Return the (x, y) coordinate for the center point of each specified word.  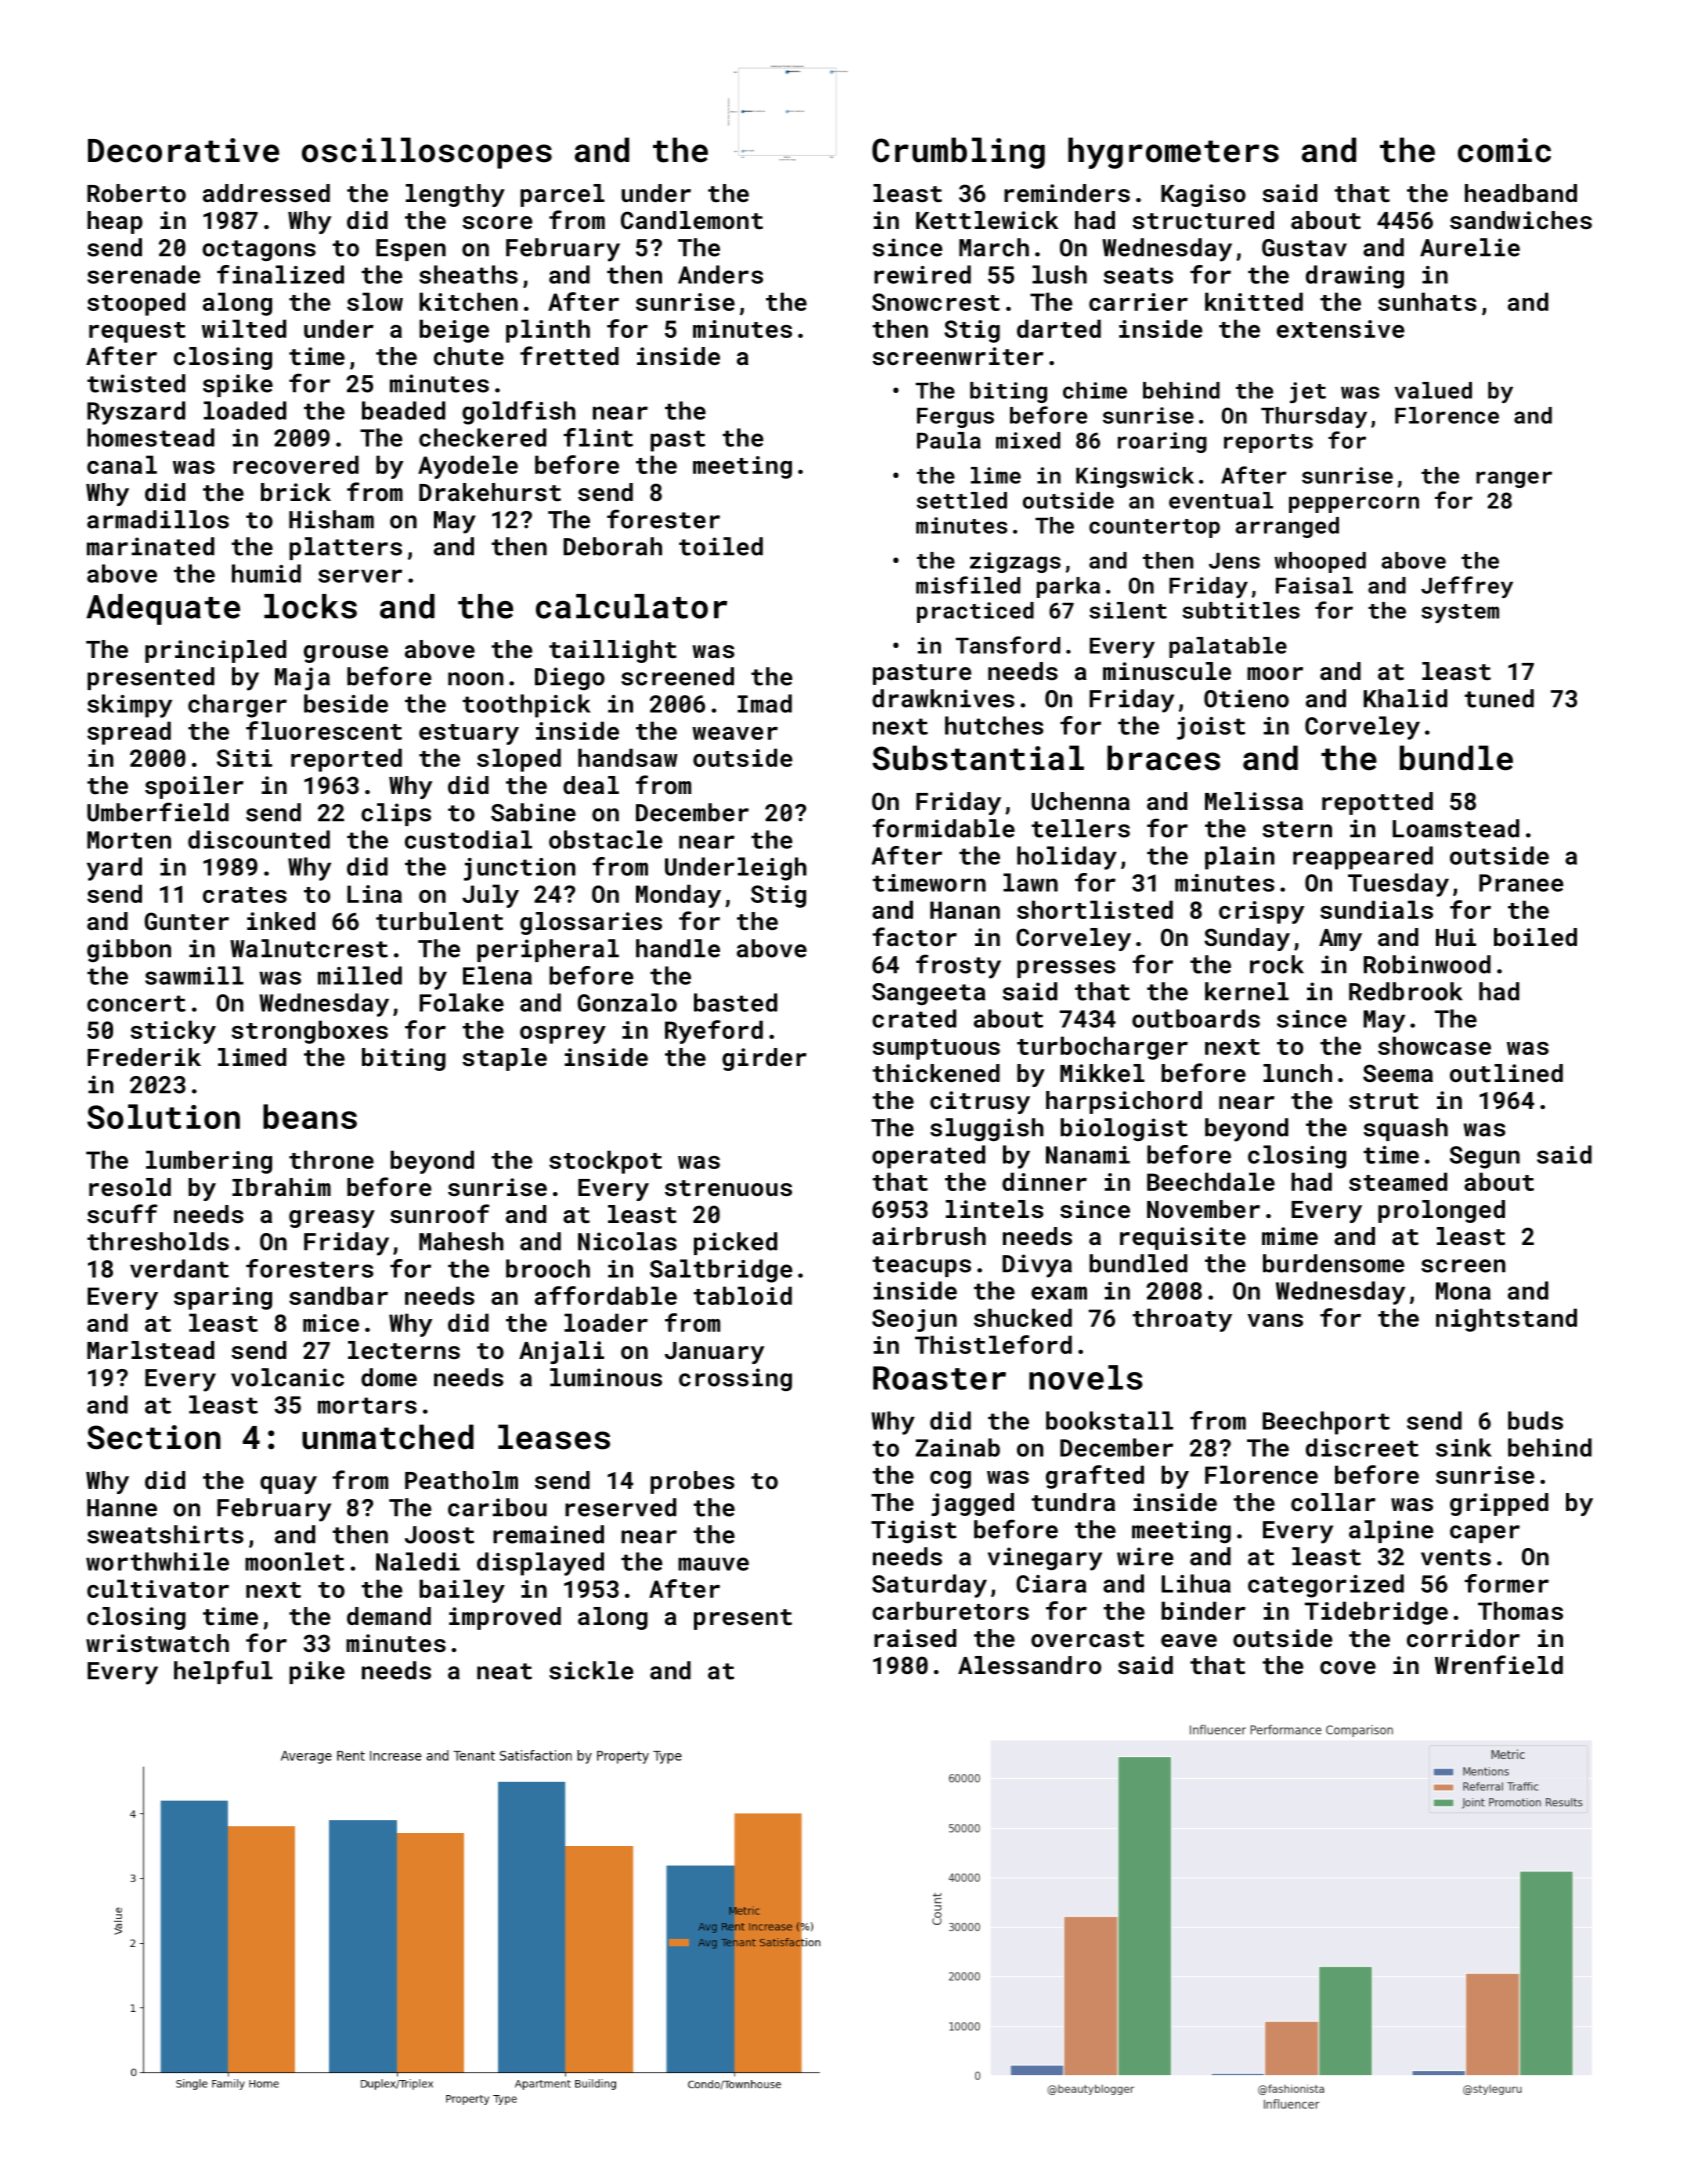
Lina (374, 894)
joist (1211, 728)
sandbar (338, 1295)
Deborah (612, 546)
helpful (223, 1672)
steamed (1398, 1181)
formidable (943, 828)
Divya (1037, 1266)
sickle (591, 1670)
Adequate (163, 609)
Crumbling (958, 153)
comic (1504, 150)
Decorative (183, 150)
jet (1308, 392)
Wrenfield (1499, 1664)
